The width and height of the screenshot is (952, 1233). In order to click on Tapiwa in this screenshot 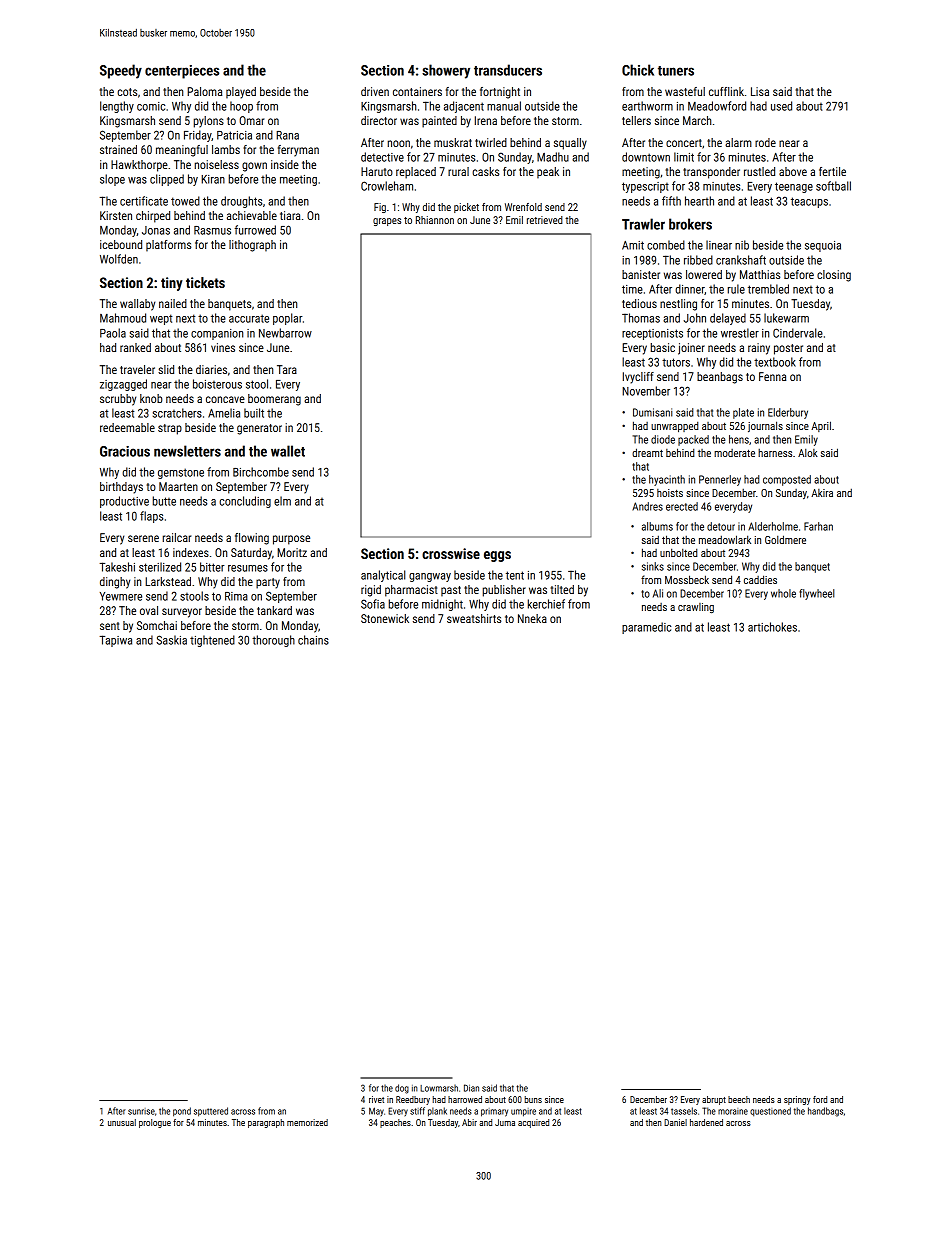, I will do `click(116, 641)`.
